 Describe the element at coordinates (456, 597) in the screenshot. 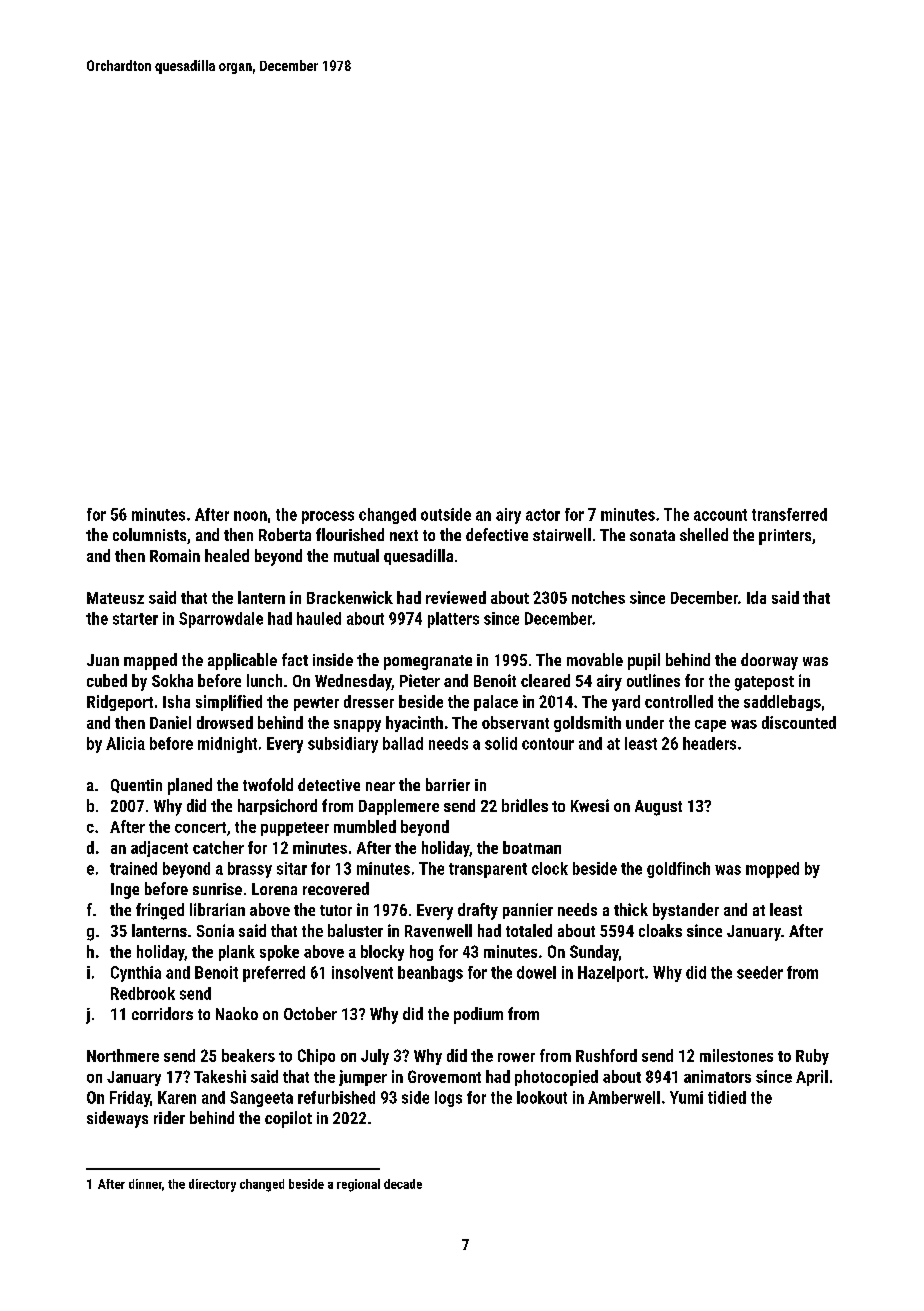

I see `reviewed` at that location.
